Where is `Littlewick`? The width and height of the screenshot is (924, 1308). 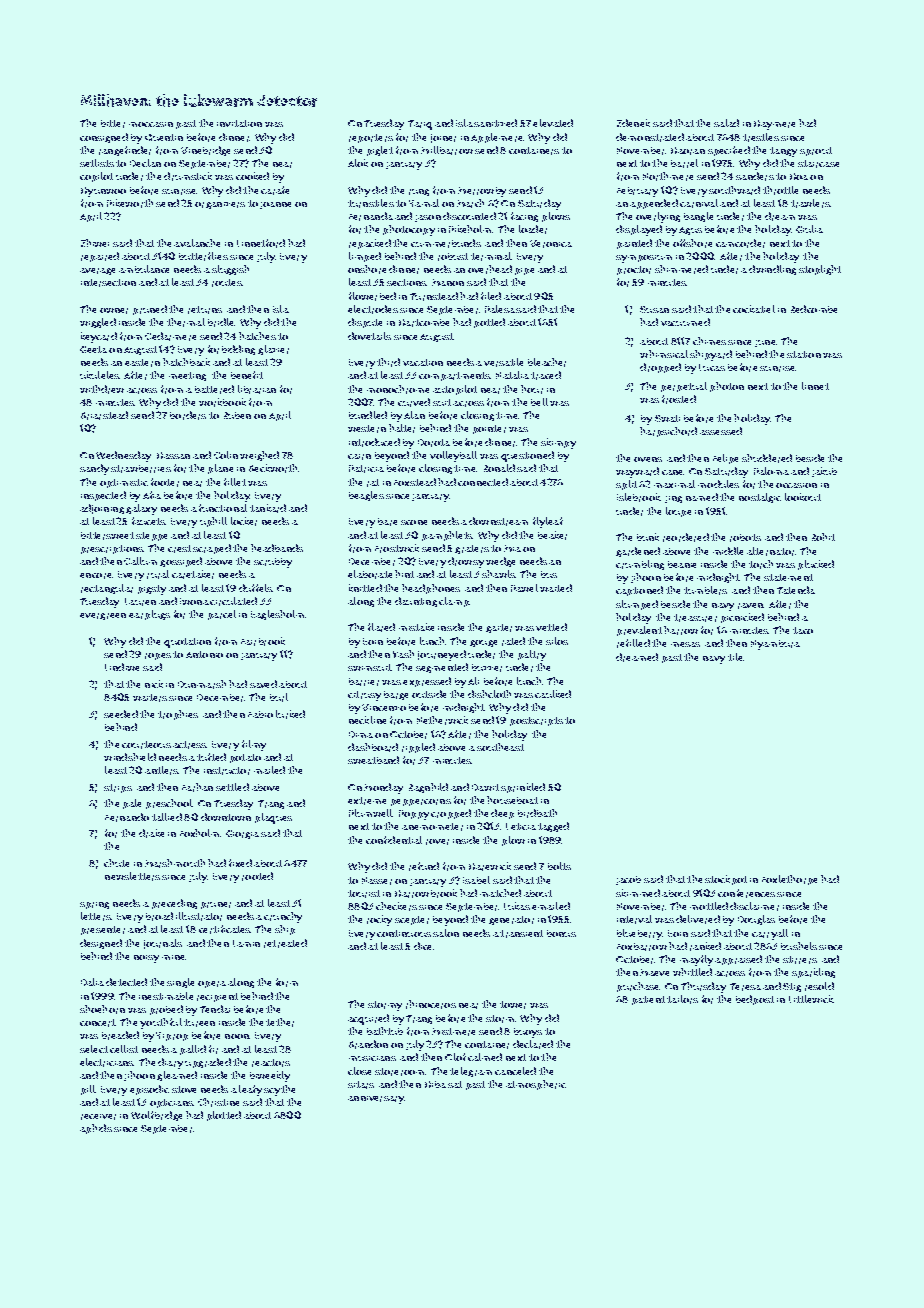
Littlewick is located at coordinates (811, 999).
